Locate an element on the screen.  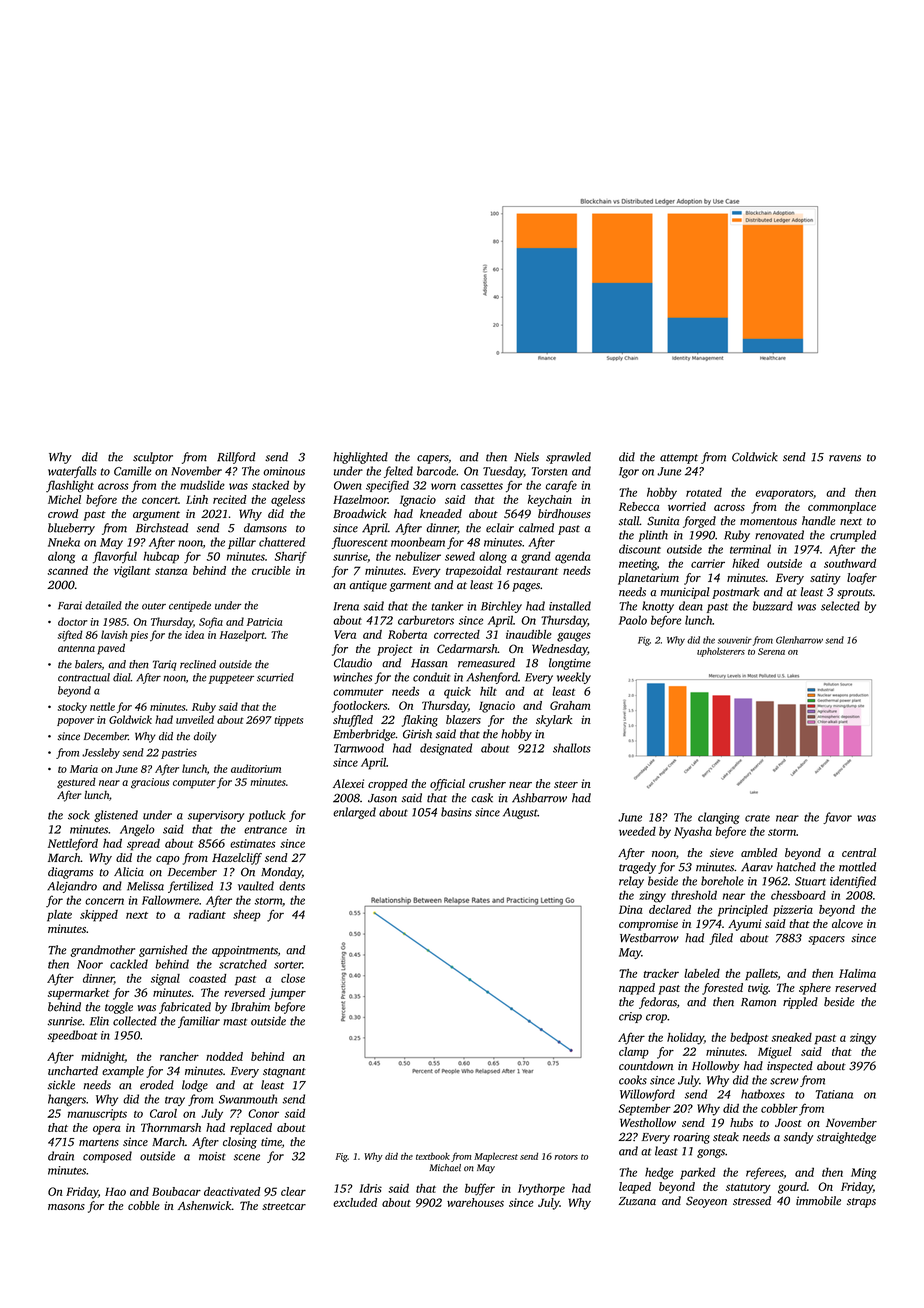
favor is located at coordinates (837, 818).
